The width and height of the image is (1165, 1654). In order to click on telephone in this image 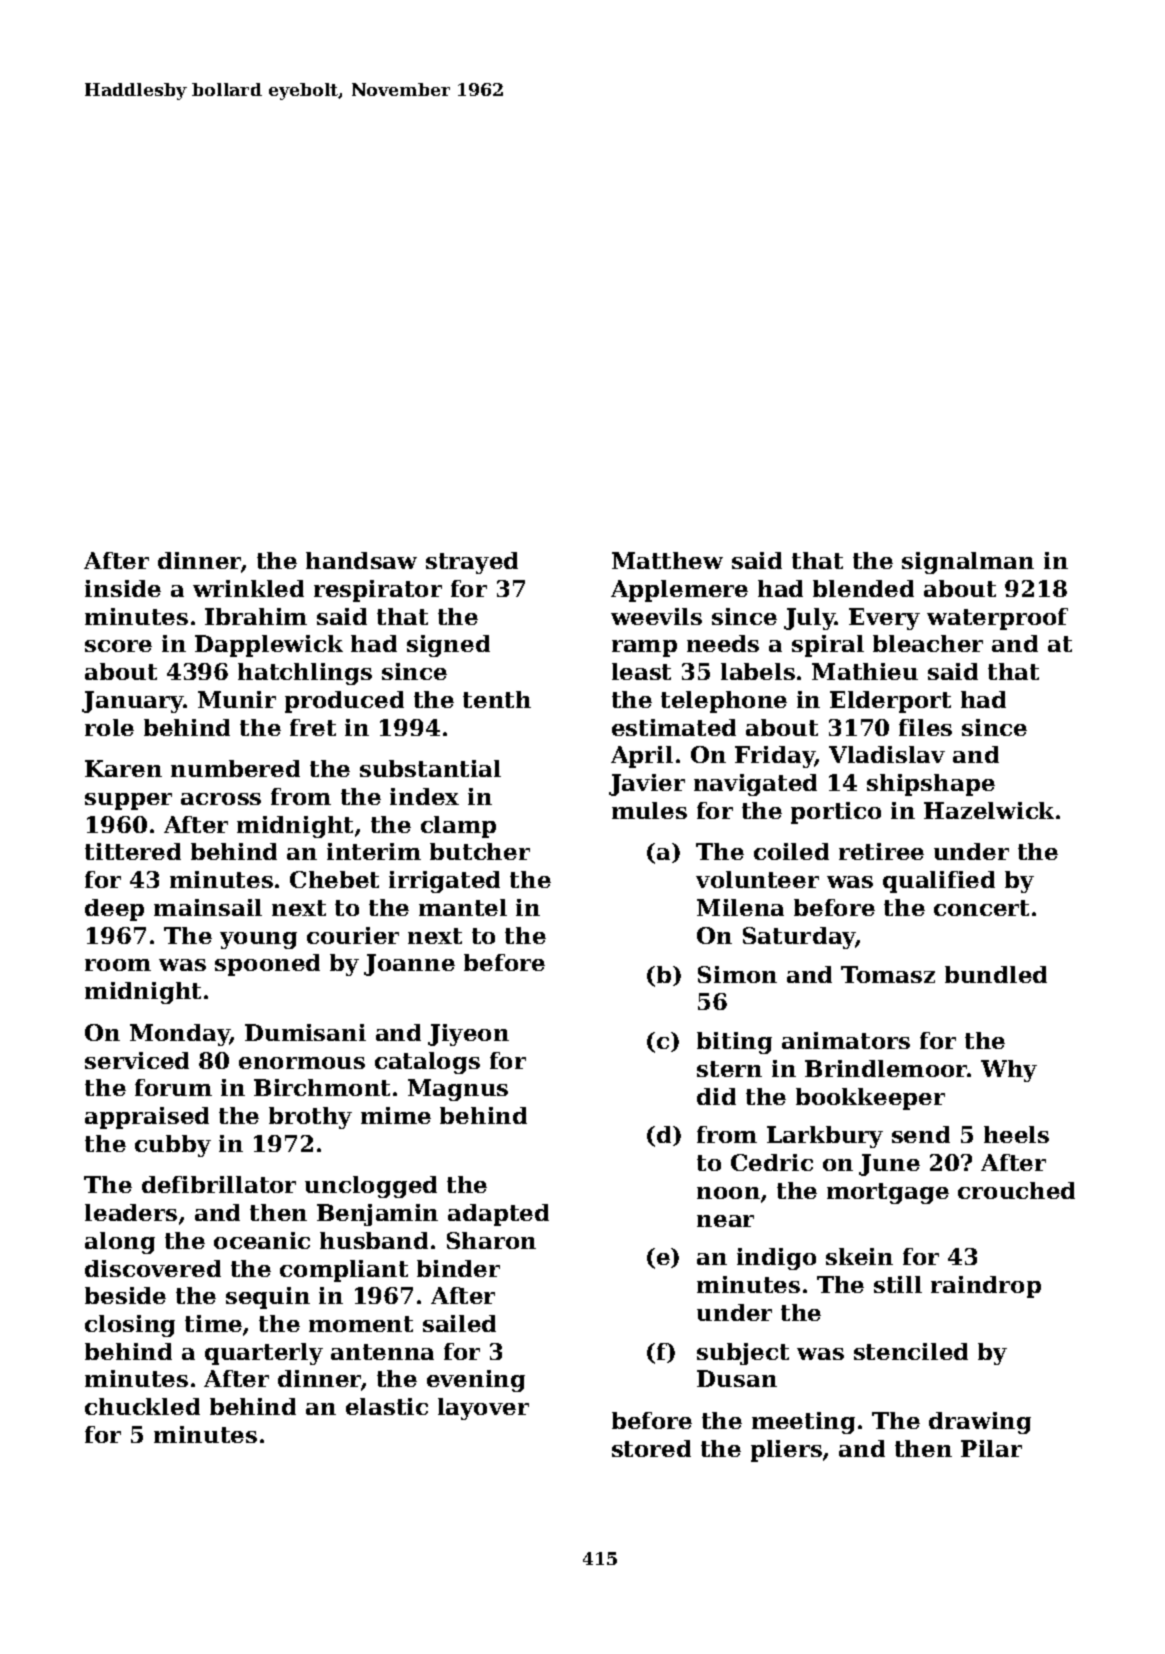, I will do `click(724, 702)`.
